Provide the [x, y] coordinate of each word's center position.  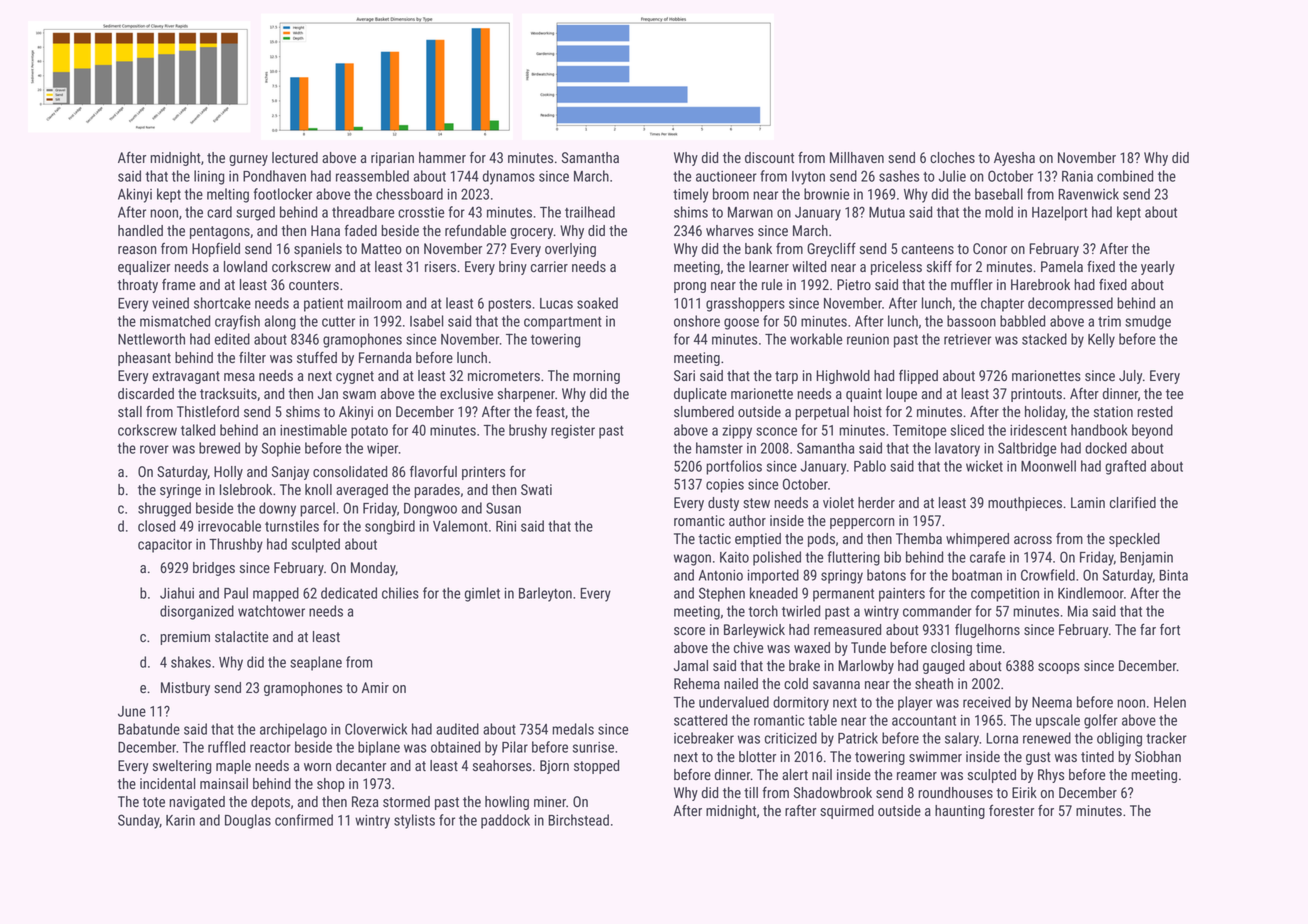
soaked [597, 303]
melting [228, 195]
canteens [928, 249]
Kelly [1101, 340]
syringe [180, 491]
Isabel [426, 321]
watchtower [271, 611]
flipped [918, 376]
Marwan [750, 212]
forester [1011, 810]
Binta [1173, 575]
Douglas [248, 821]
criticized [791, 738]
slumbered [704, 411]
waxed [812, 647]
